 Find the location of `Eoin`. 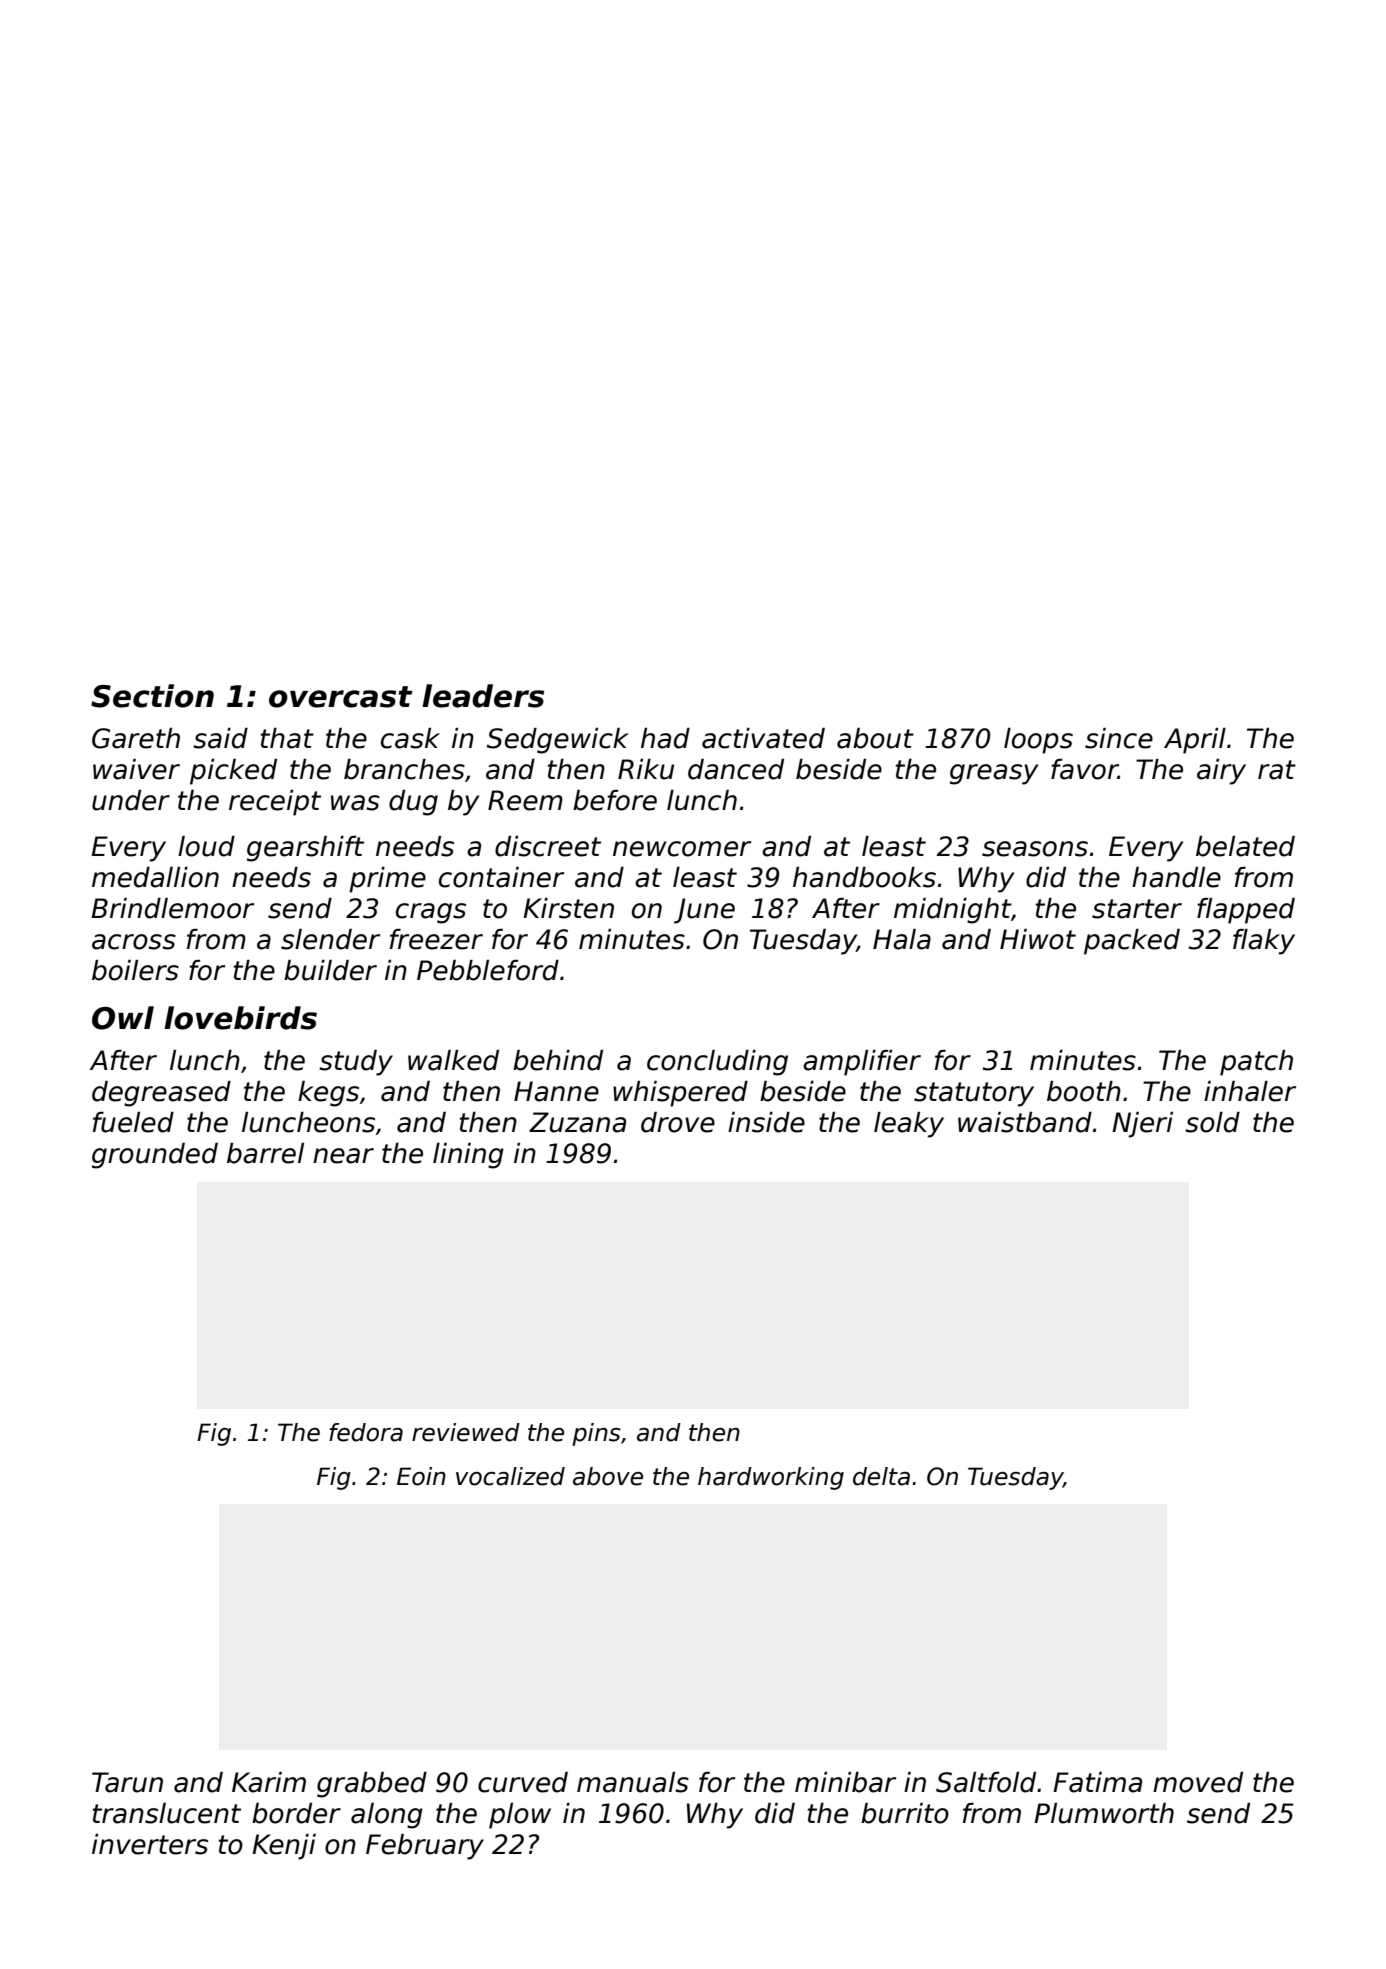

Eoin is located at coordinates (421, 1476).
